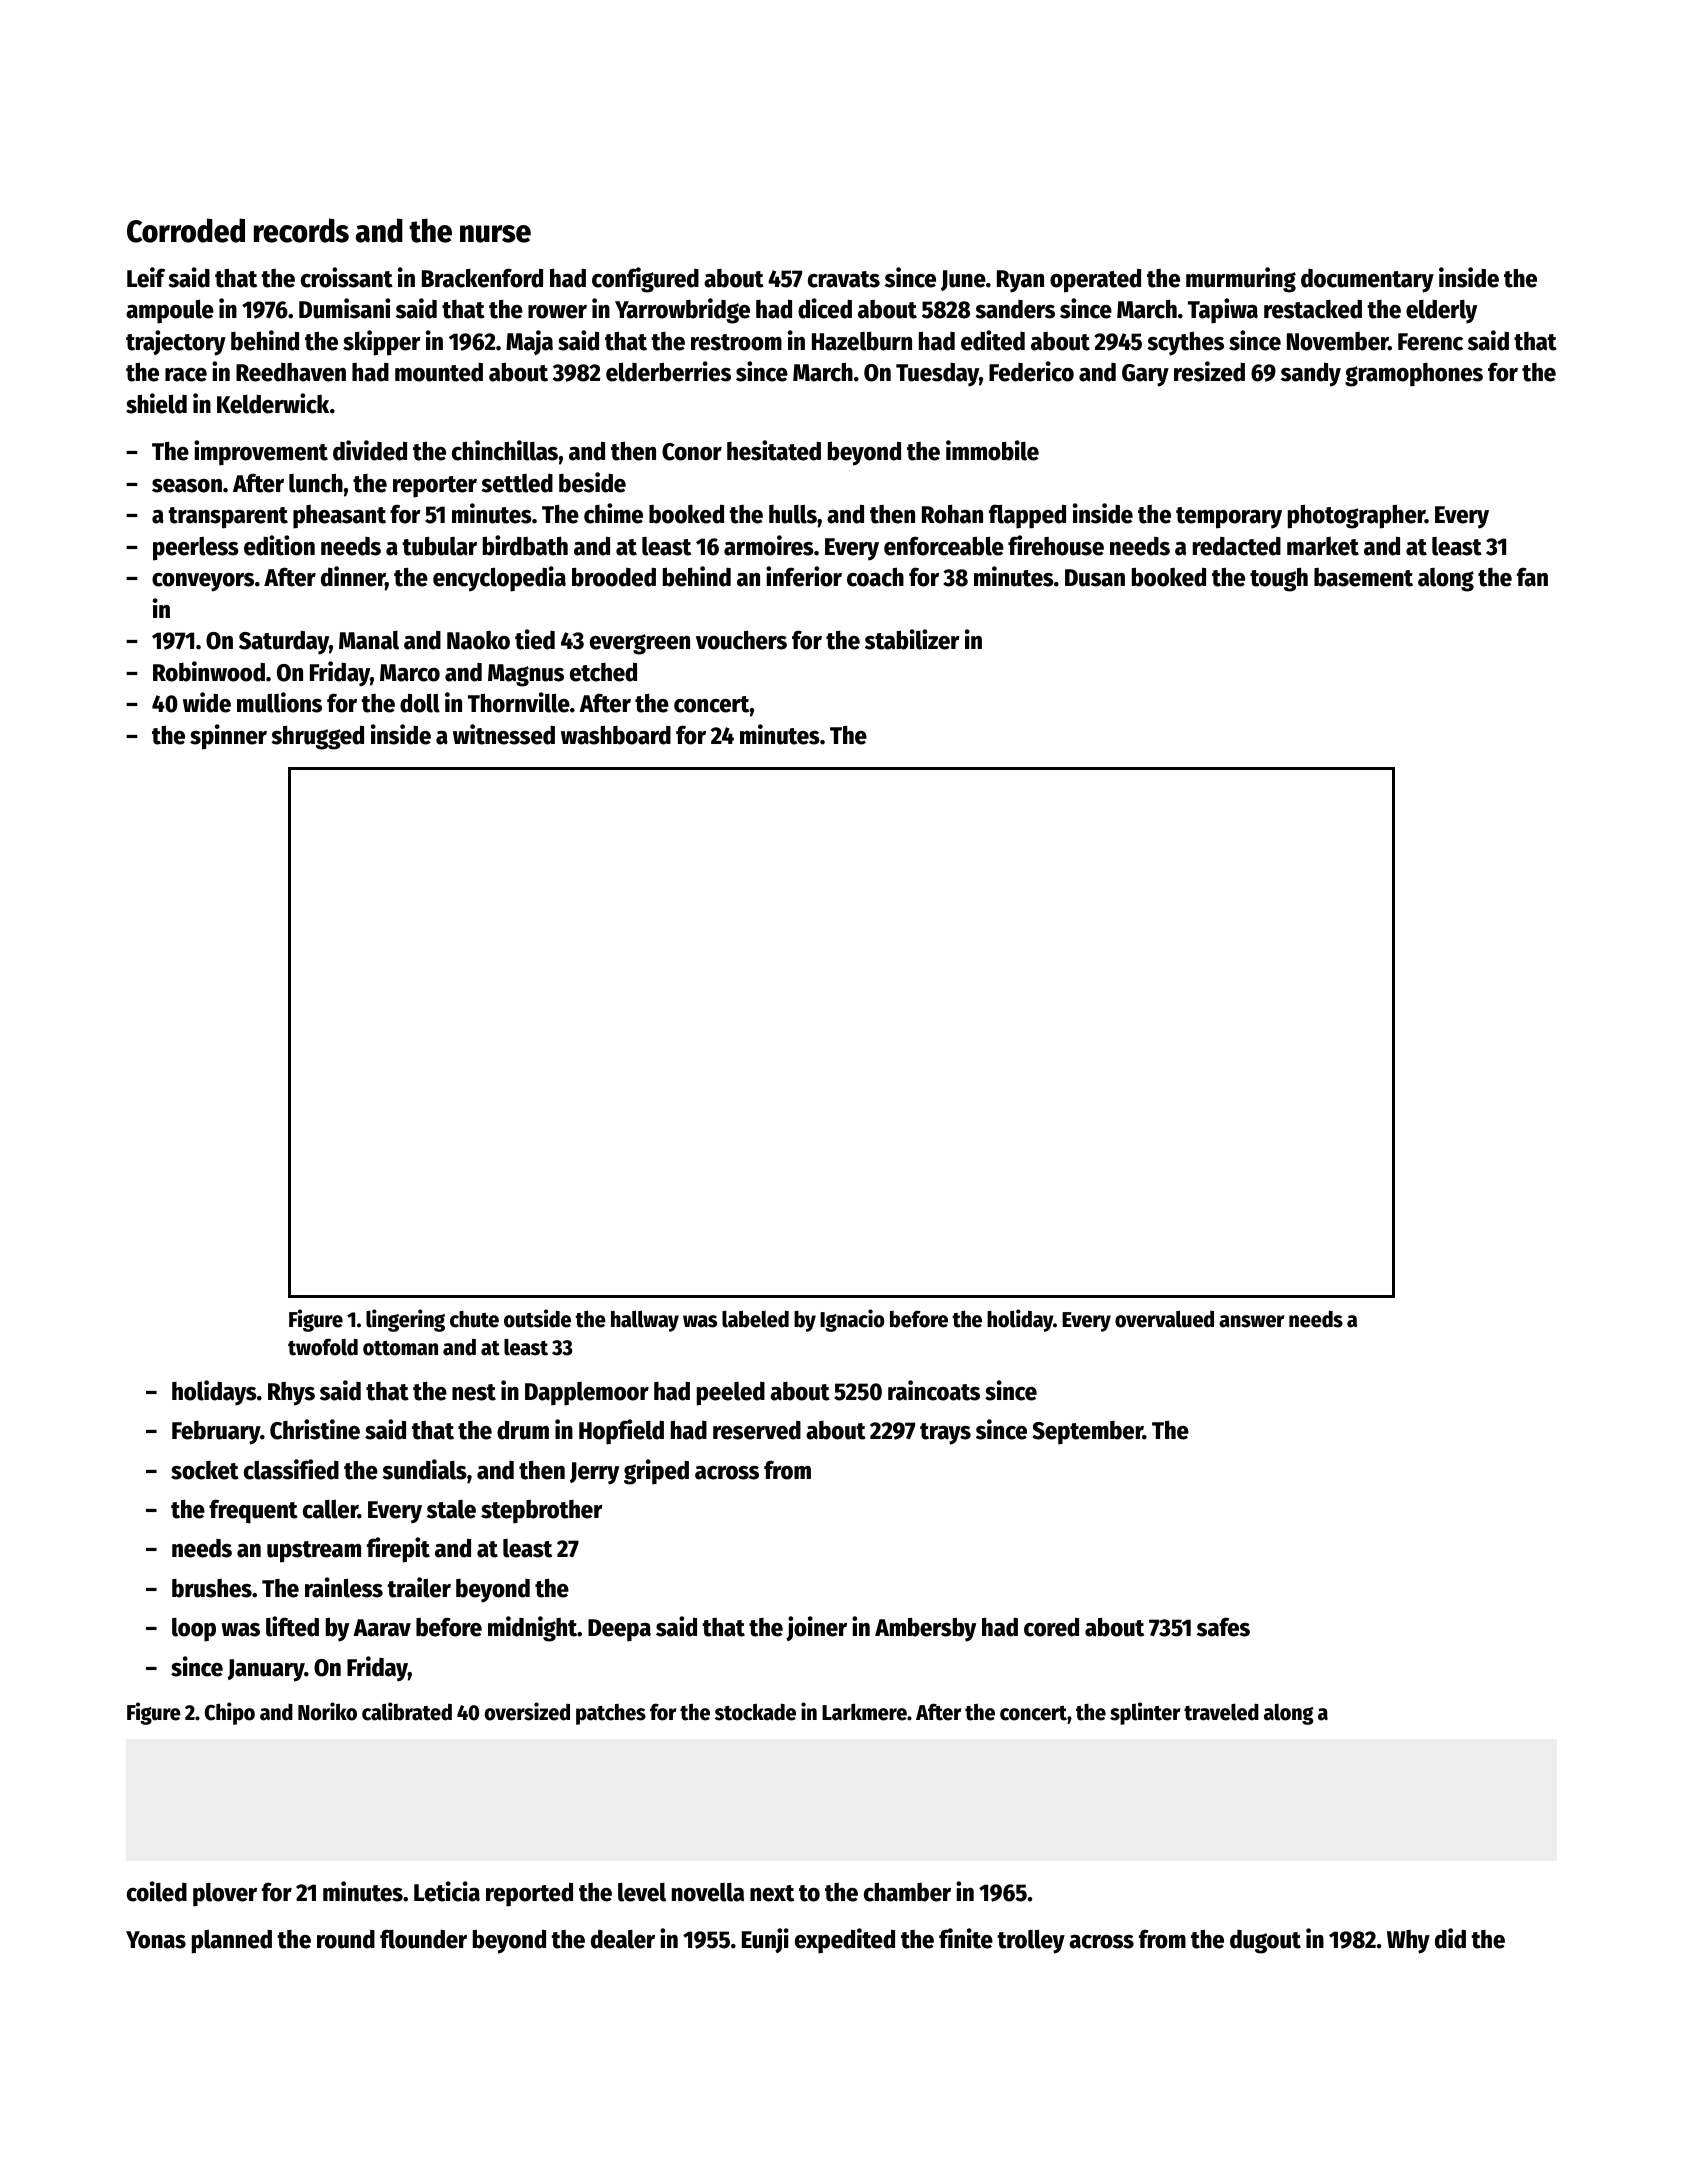 The width and height of the page is (1683, 2178). Describe the element at coordinates (755, 1712) in the page. I see `stockade` at that location.
